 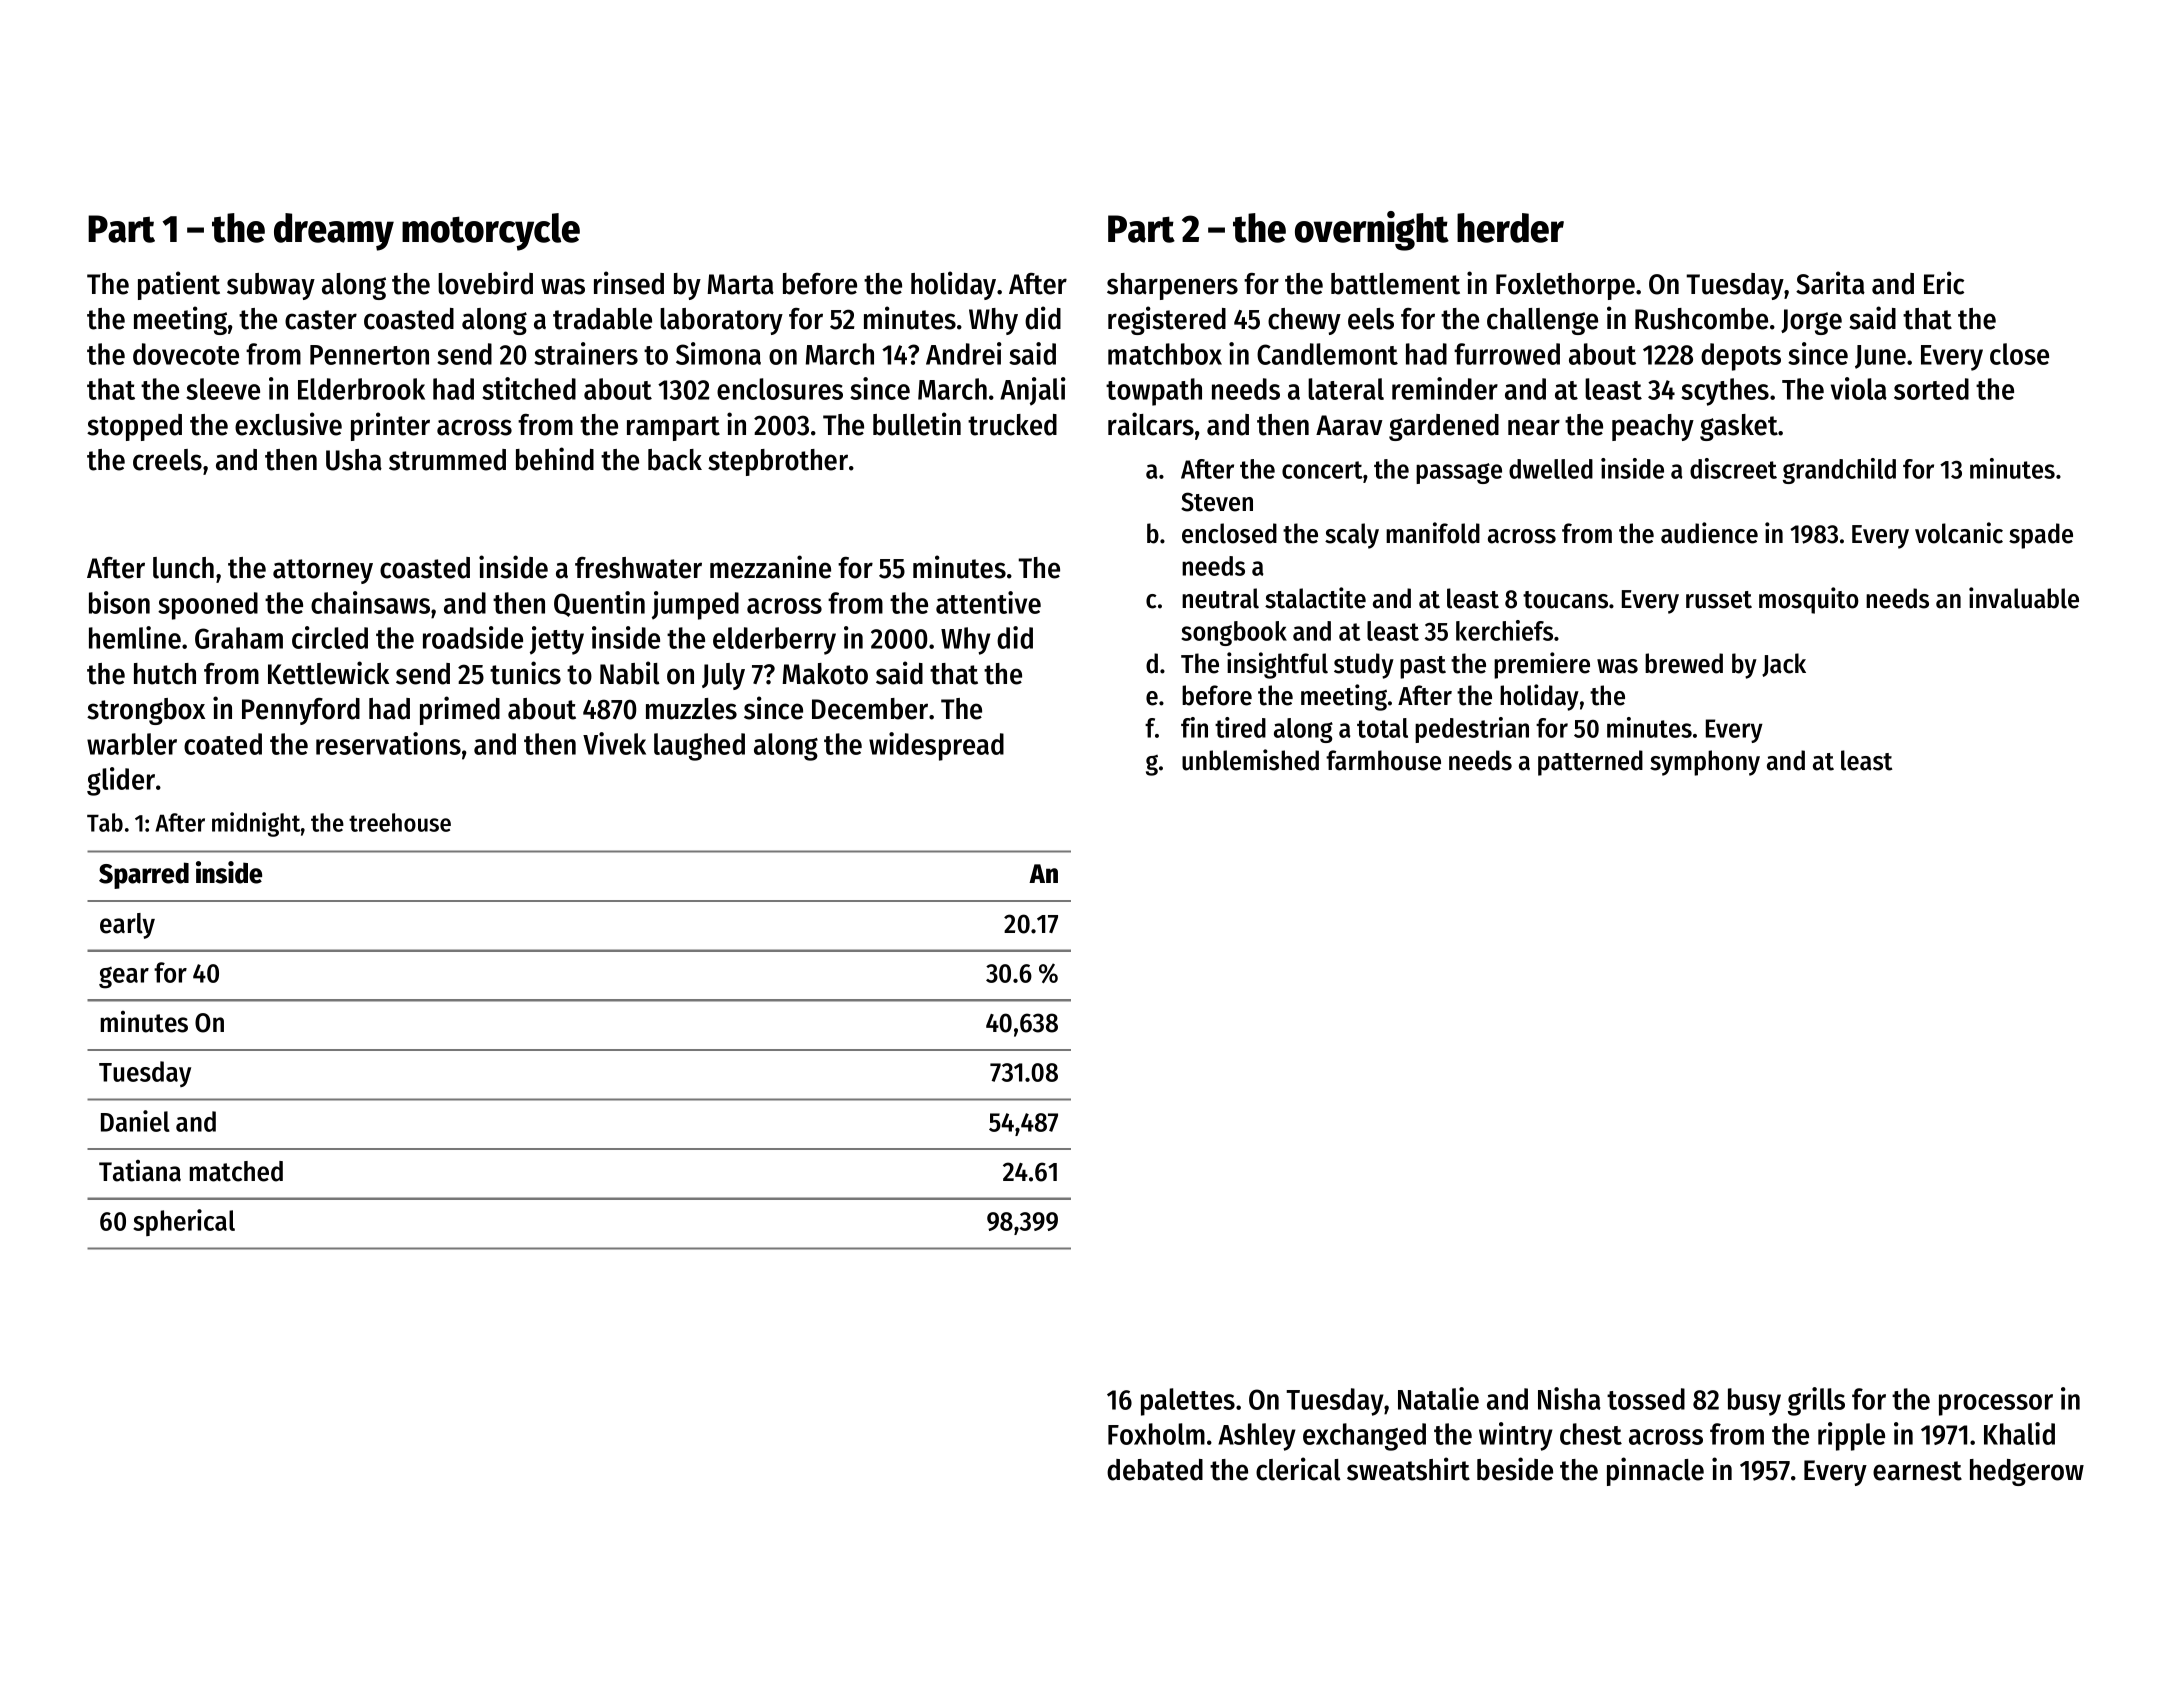 What do you see at coordinates (2027, 1472) in the document?
I see `hedgerow` at bounding box center [2027, 1472].
